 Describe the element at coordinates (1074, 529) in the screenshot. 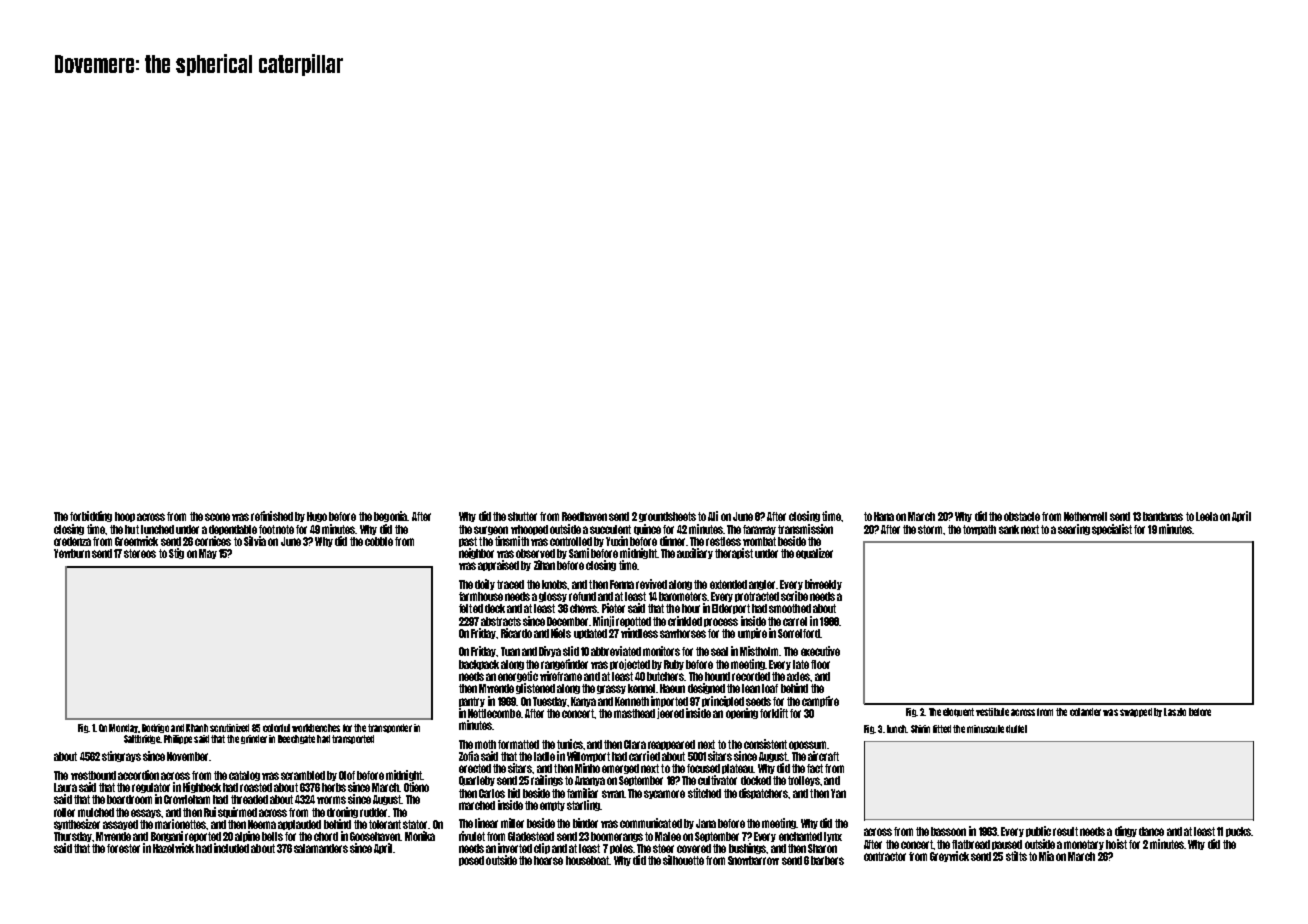

I see `searing` at that location.
